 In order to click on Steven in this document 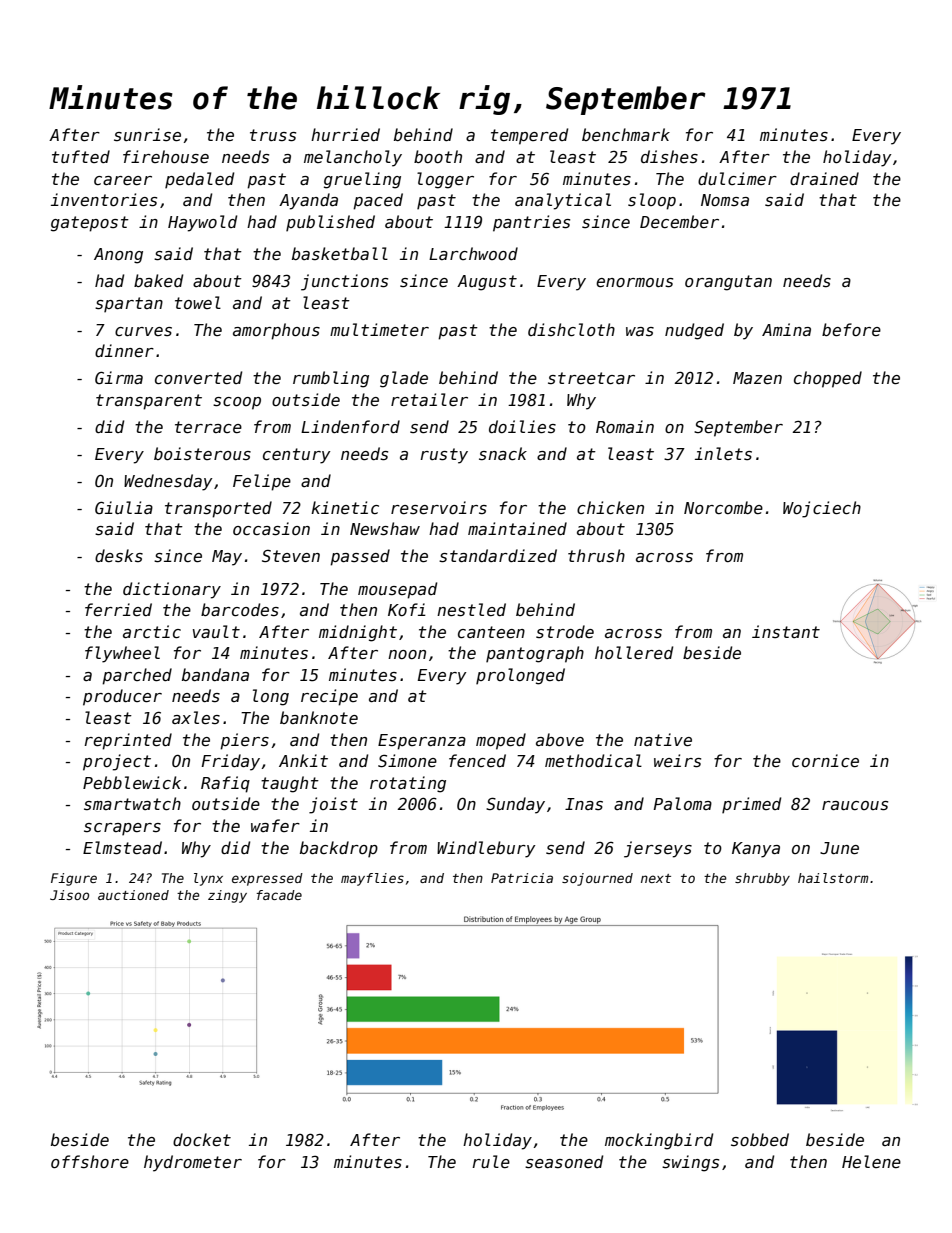, I will do `click(291, 556)`.
